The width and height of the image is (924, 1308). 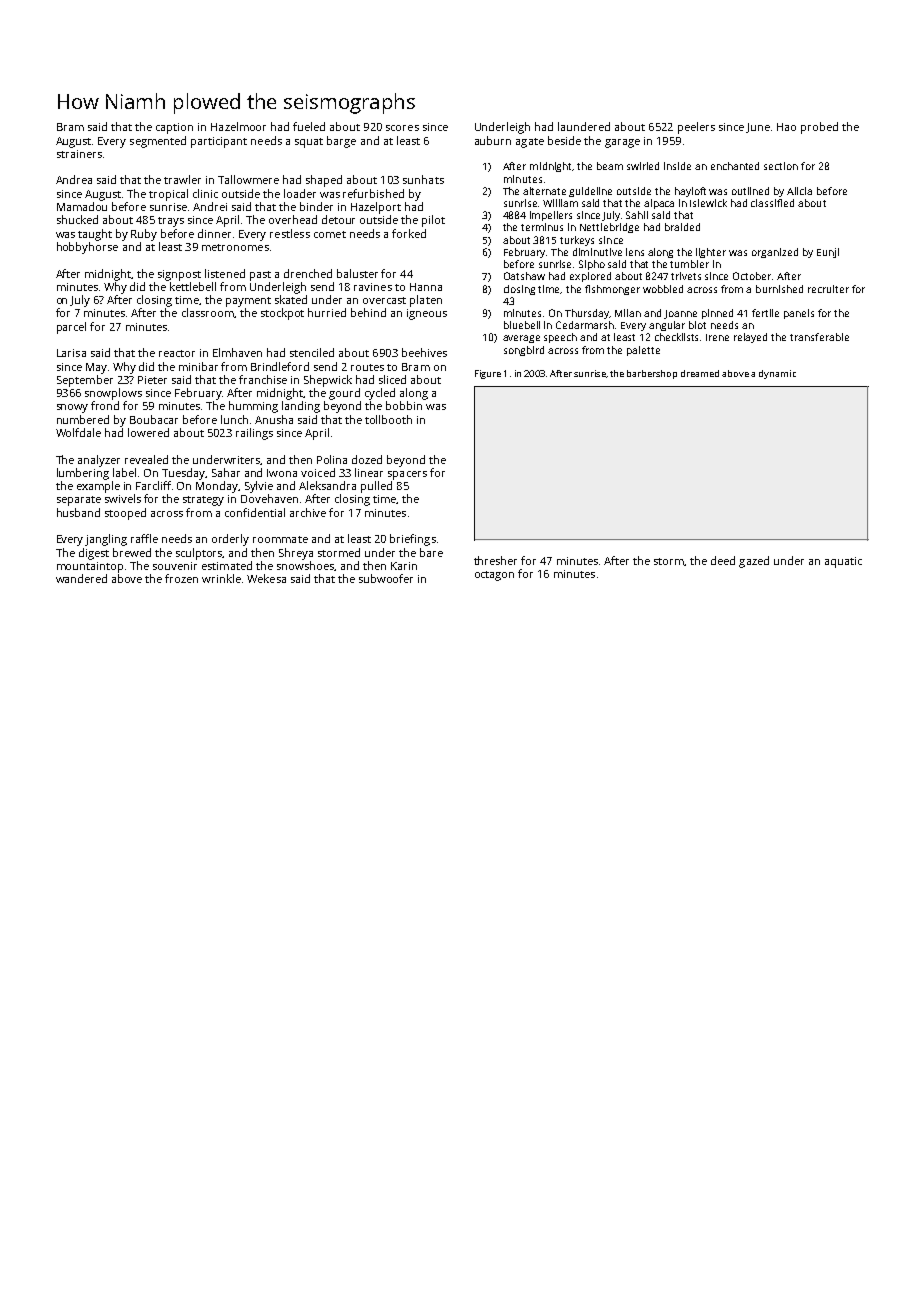 I want to click on scores, so click(x=402, y=128).
